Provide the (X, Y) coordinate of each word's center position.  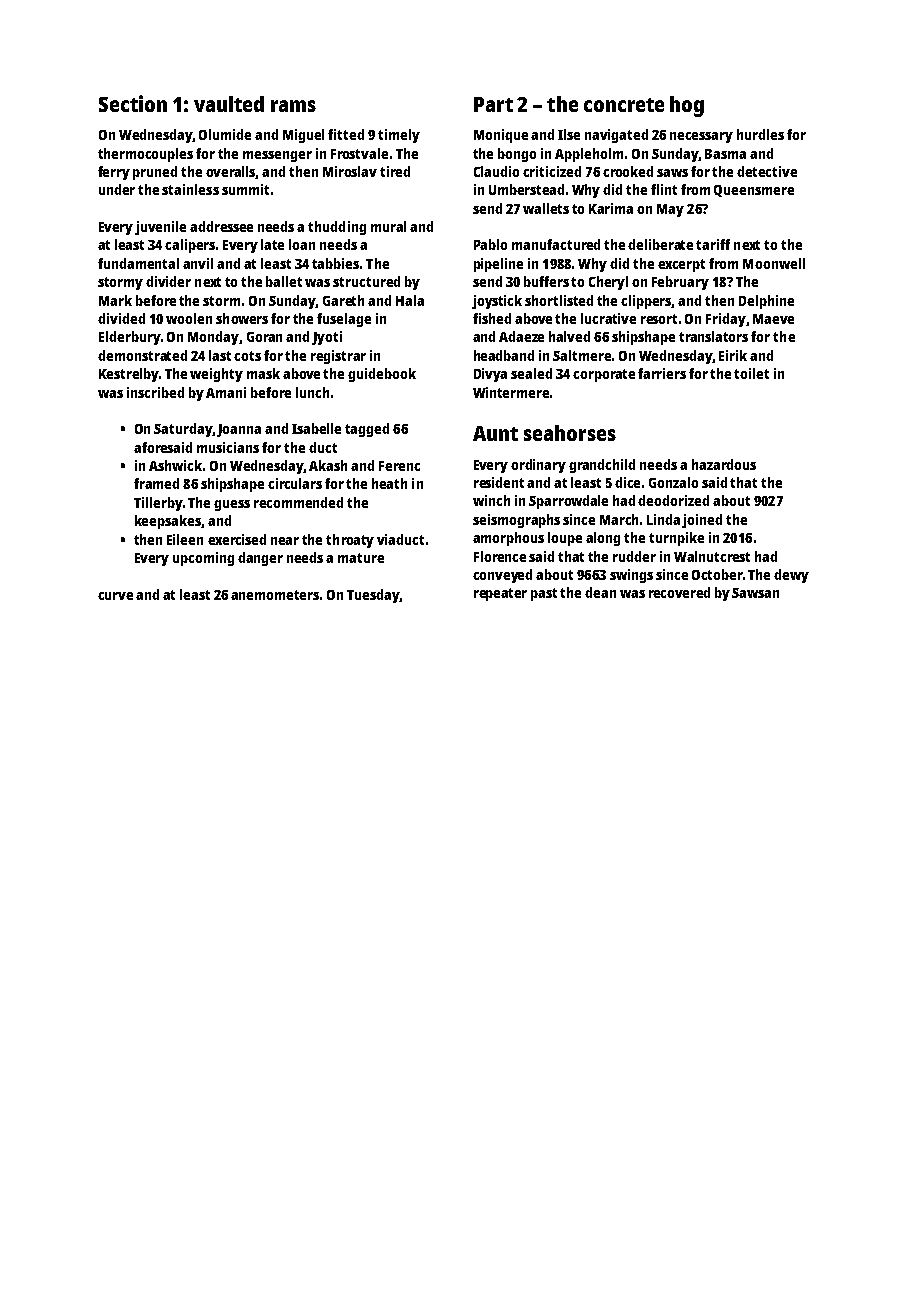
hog (687, 106)
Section (133, 103)
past (544, 594)
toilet (751, 373)
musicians (228, 447)
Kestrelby (129, 375)
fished (492, 318)
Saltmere (582, 355)
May (670, 210)
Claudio (496, 171)
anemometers (275, 595)
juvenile (160, 228)
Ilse (569, 134)
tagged (367, 430)
